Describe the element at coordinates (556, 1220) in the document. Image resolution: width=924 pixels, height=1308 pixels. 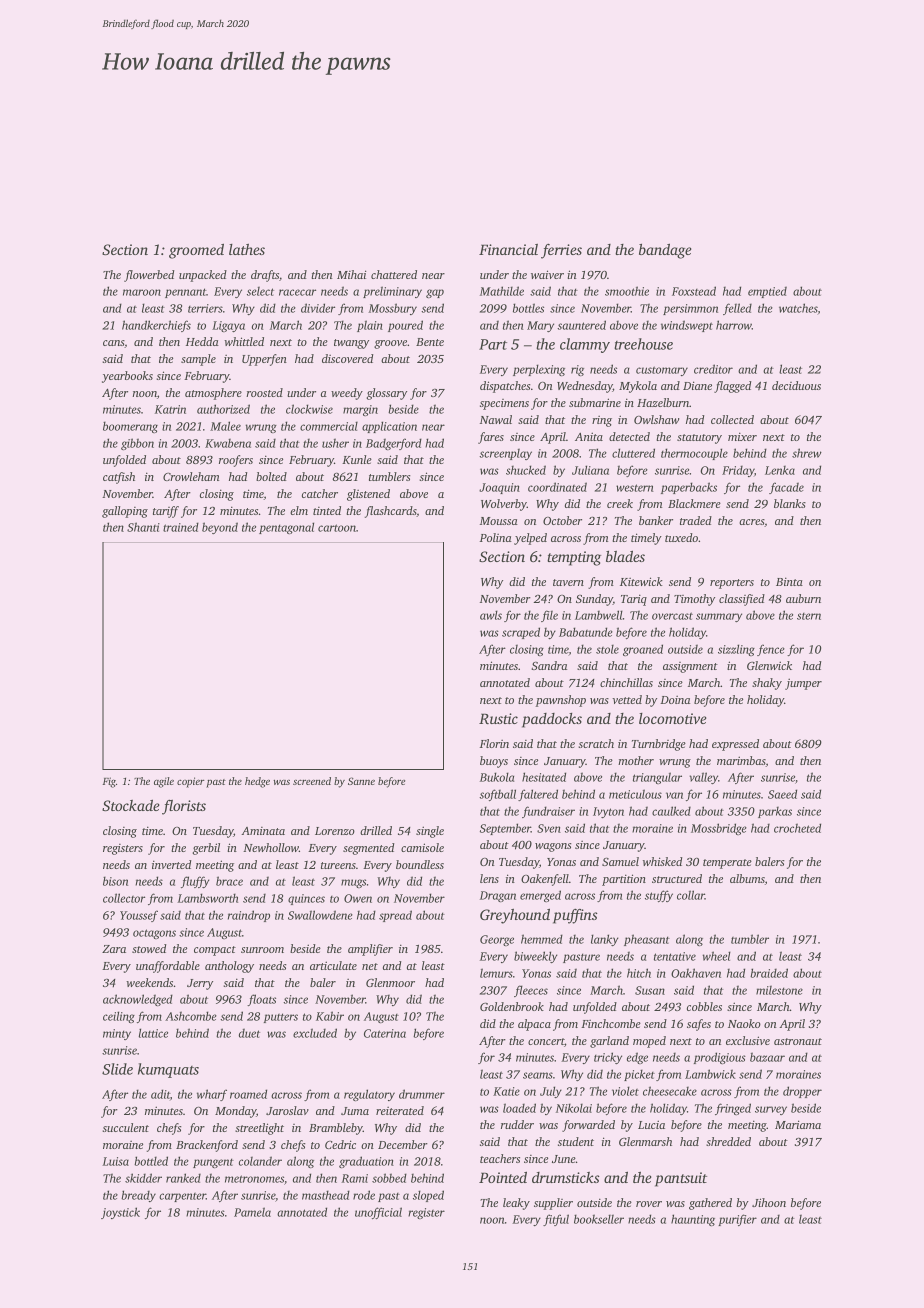
I see `fitful` at that location.
